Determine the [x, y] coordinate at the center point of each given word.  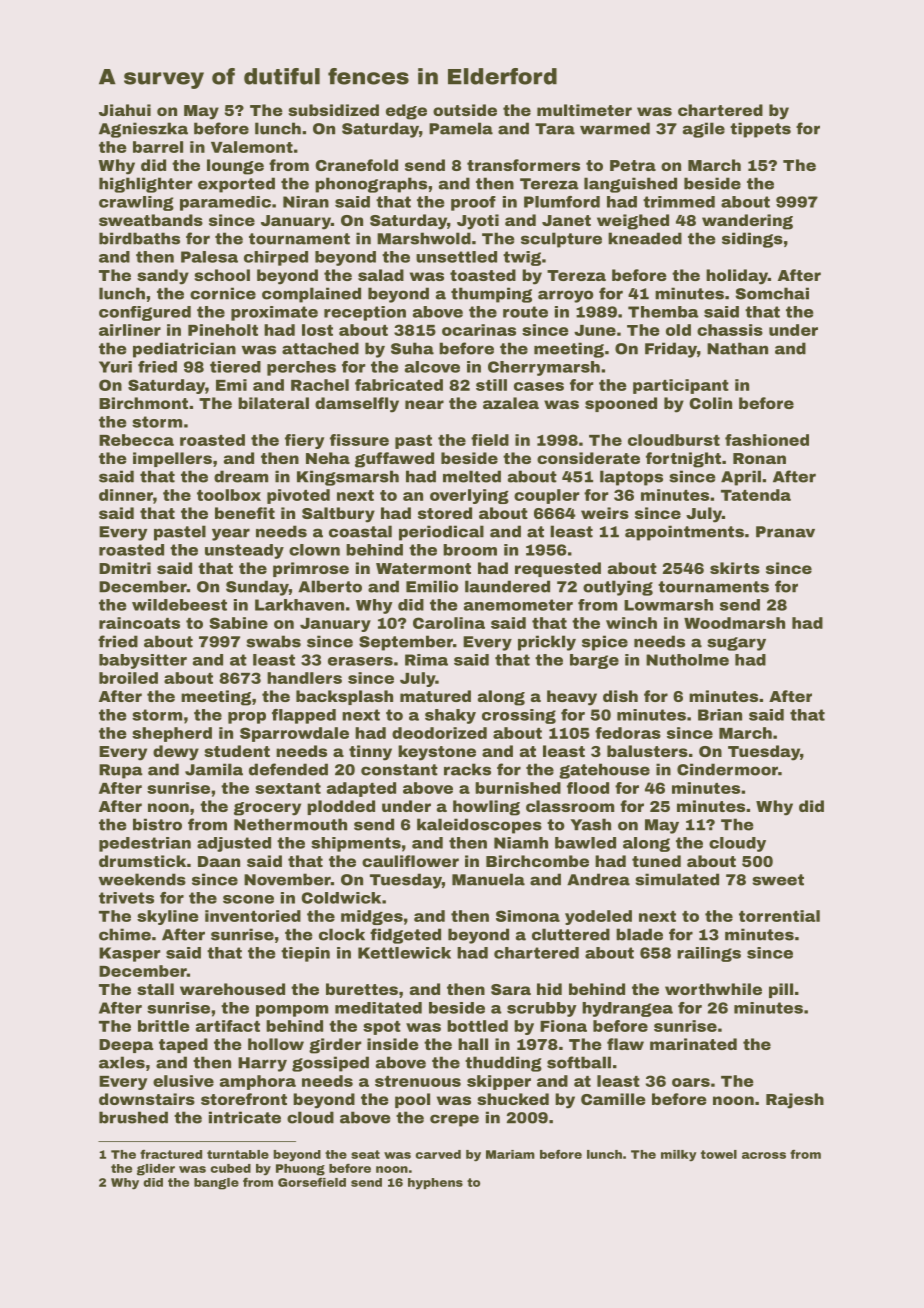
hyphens [435, 1184]
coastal [360, 531]
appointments [684, 533]
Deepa [126, 1046]
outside [465, 110]
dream [241, 476]
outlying [618, 588]
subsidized [333, 110]
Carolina [449, 623]
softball [579, 1062]
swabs [273, 641]
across [764, 1155]
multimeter [584, 110]
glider [156, 1170]
